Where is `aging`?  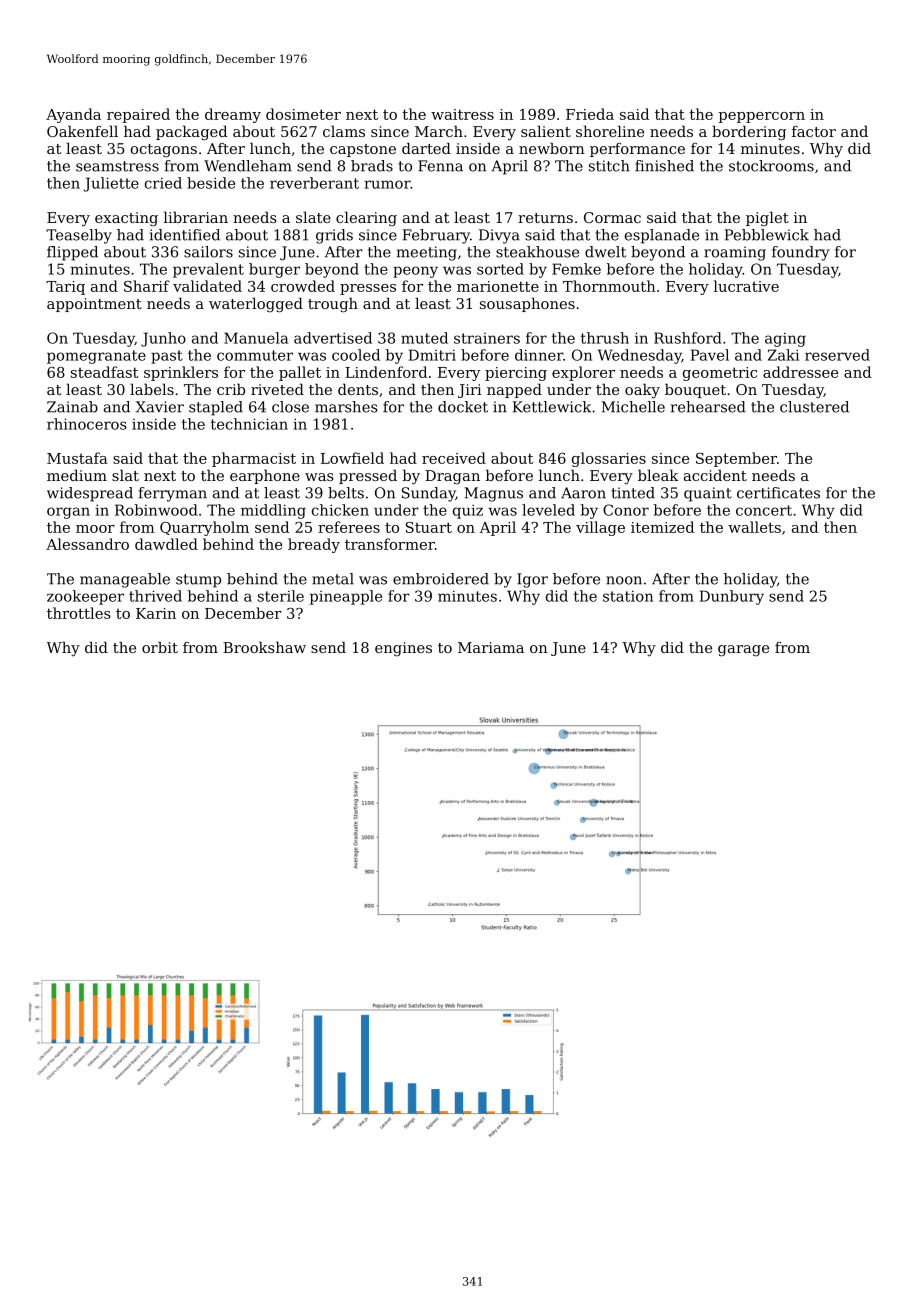
aging is located at coordinates (785, 339).
